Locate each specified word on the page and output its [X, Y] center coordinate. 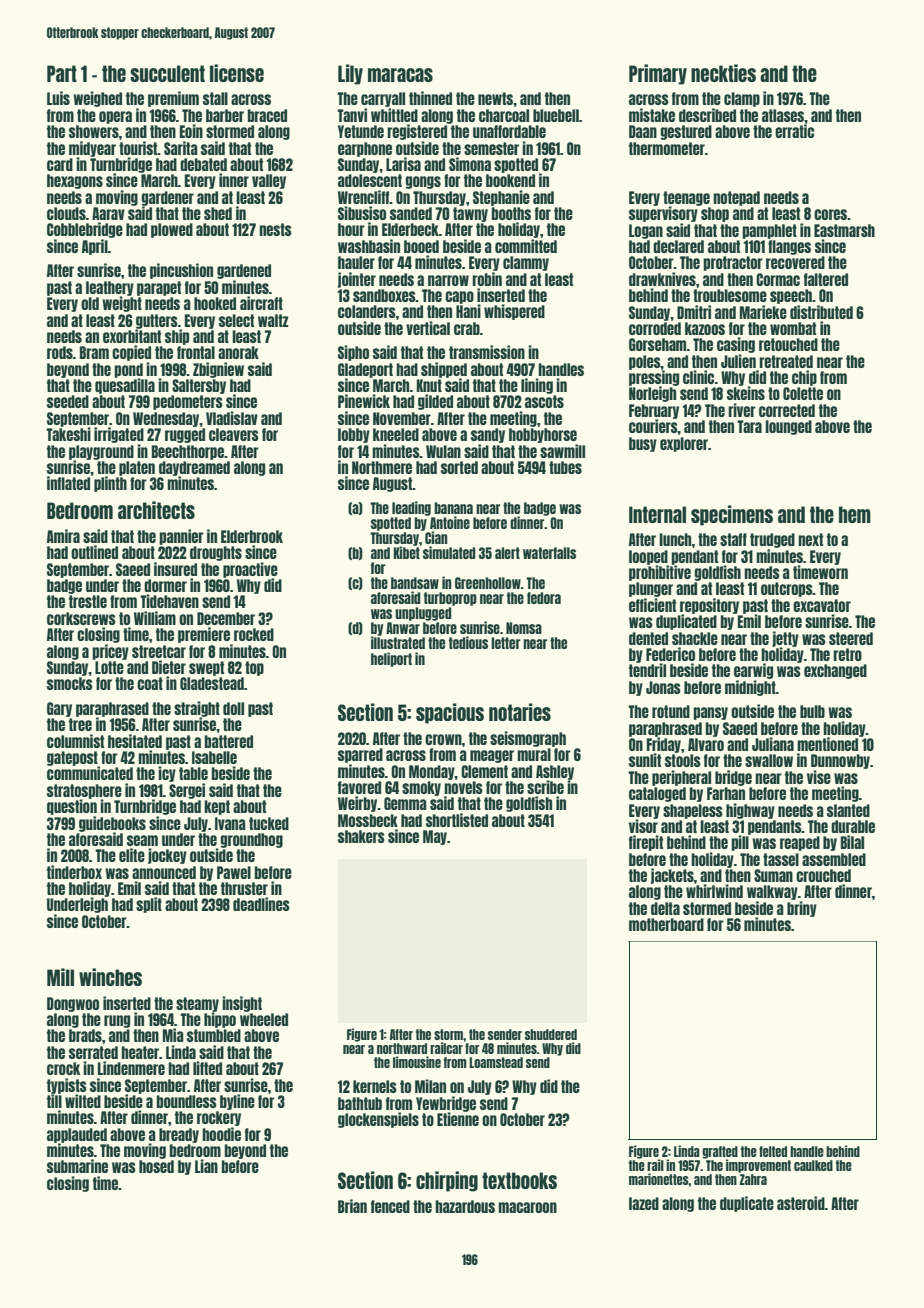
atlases [783, 115]
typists [67, 1086]
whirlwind [714, 891]
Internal [657, 514]
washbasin [369, 246]
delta [665, 908]
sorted [459, 467]
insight [242, 1004]
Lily [350, 74]
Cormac [778, 279]
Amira [63, 536]
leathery [110, 288]
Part [62, 73]
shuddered [551, 1034]
